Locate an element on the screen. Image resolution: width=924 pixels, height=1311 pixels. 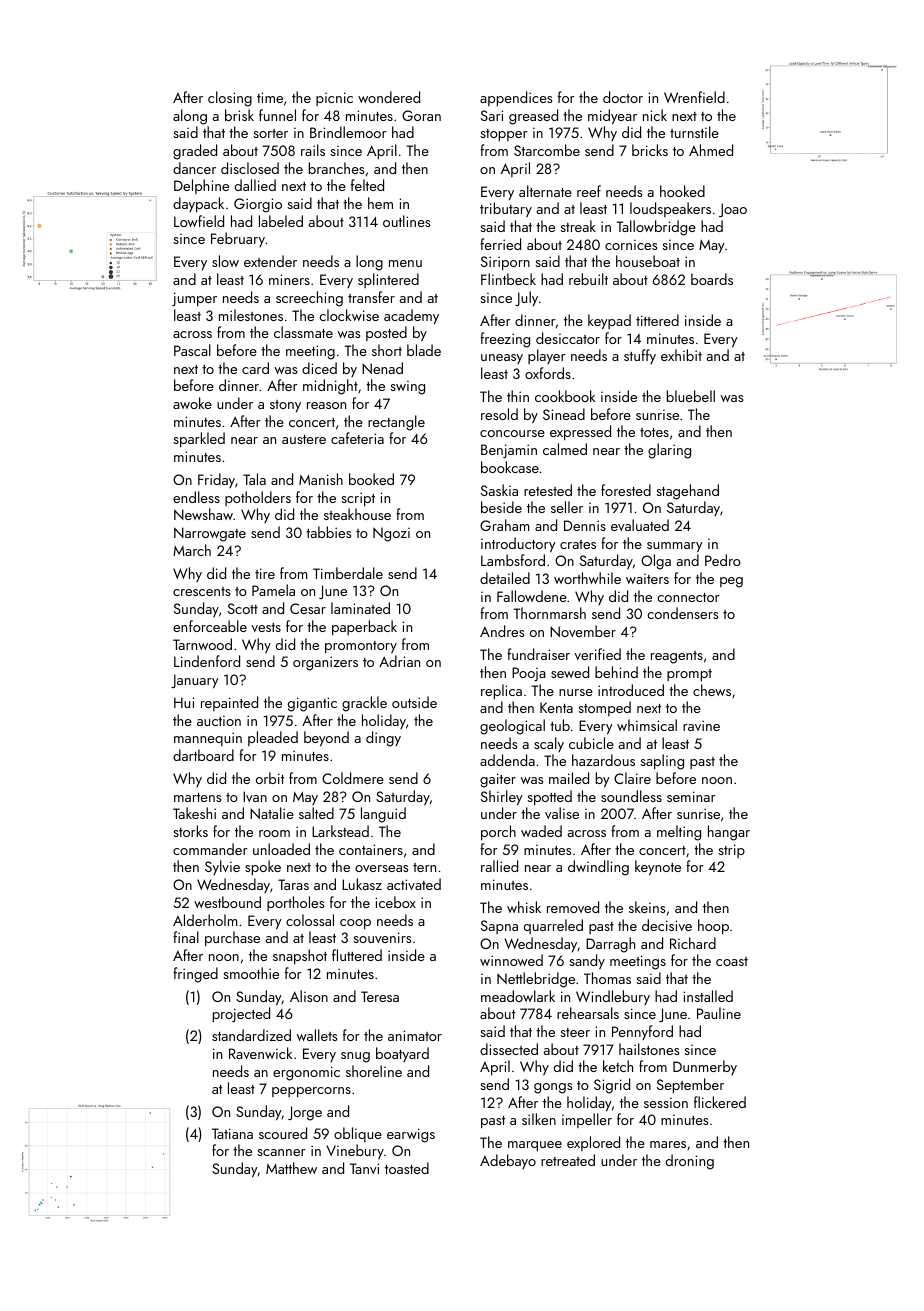
keynote is located at coordinates (658, 868).
